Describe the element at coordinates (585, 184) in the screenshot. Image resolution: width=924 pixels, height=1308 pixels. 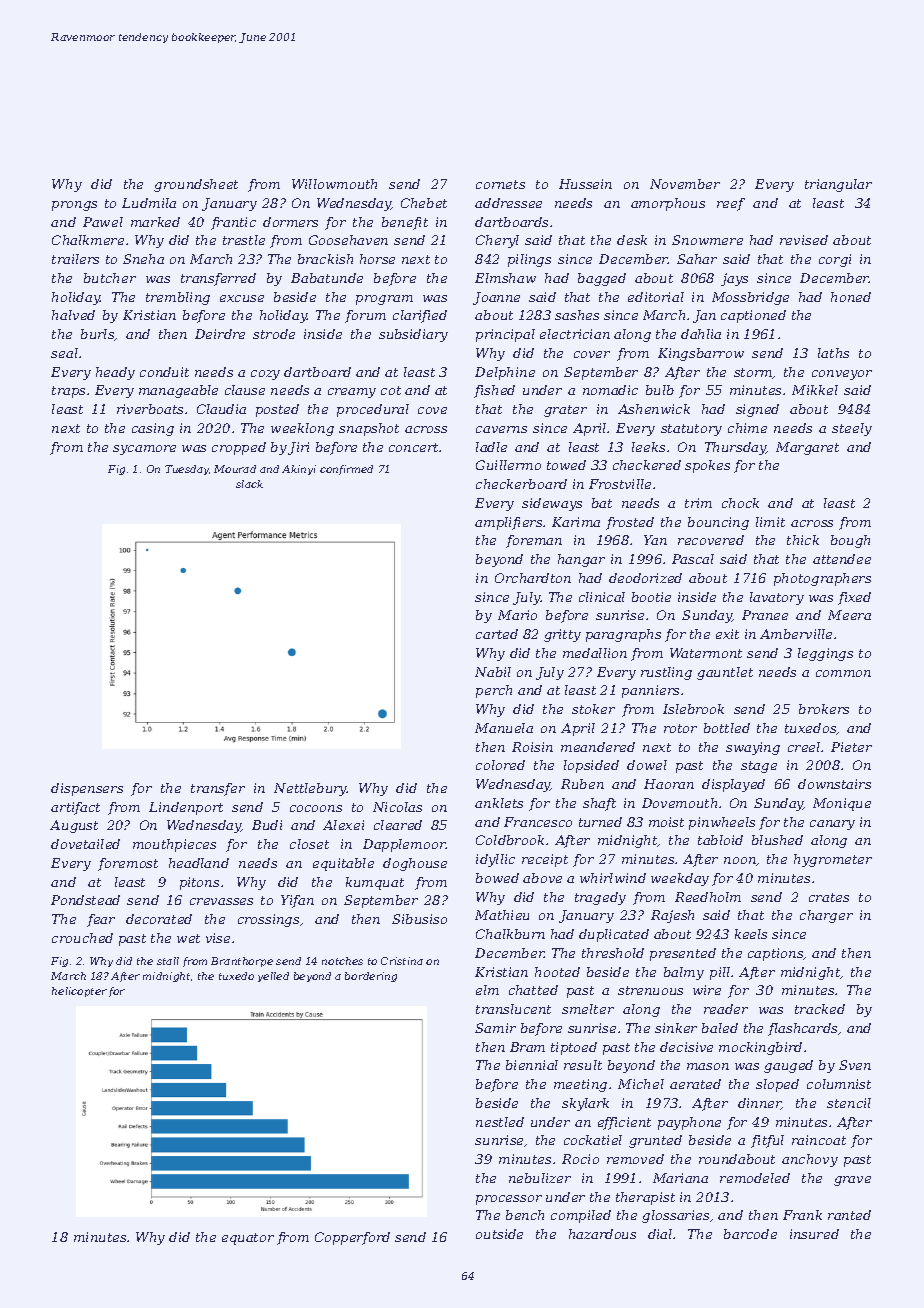
I see `Hussein` at that location.
